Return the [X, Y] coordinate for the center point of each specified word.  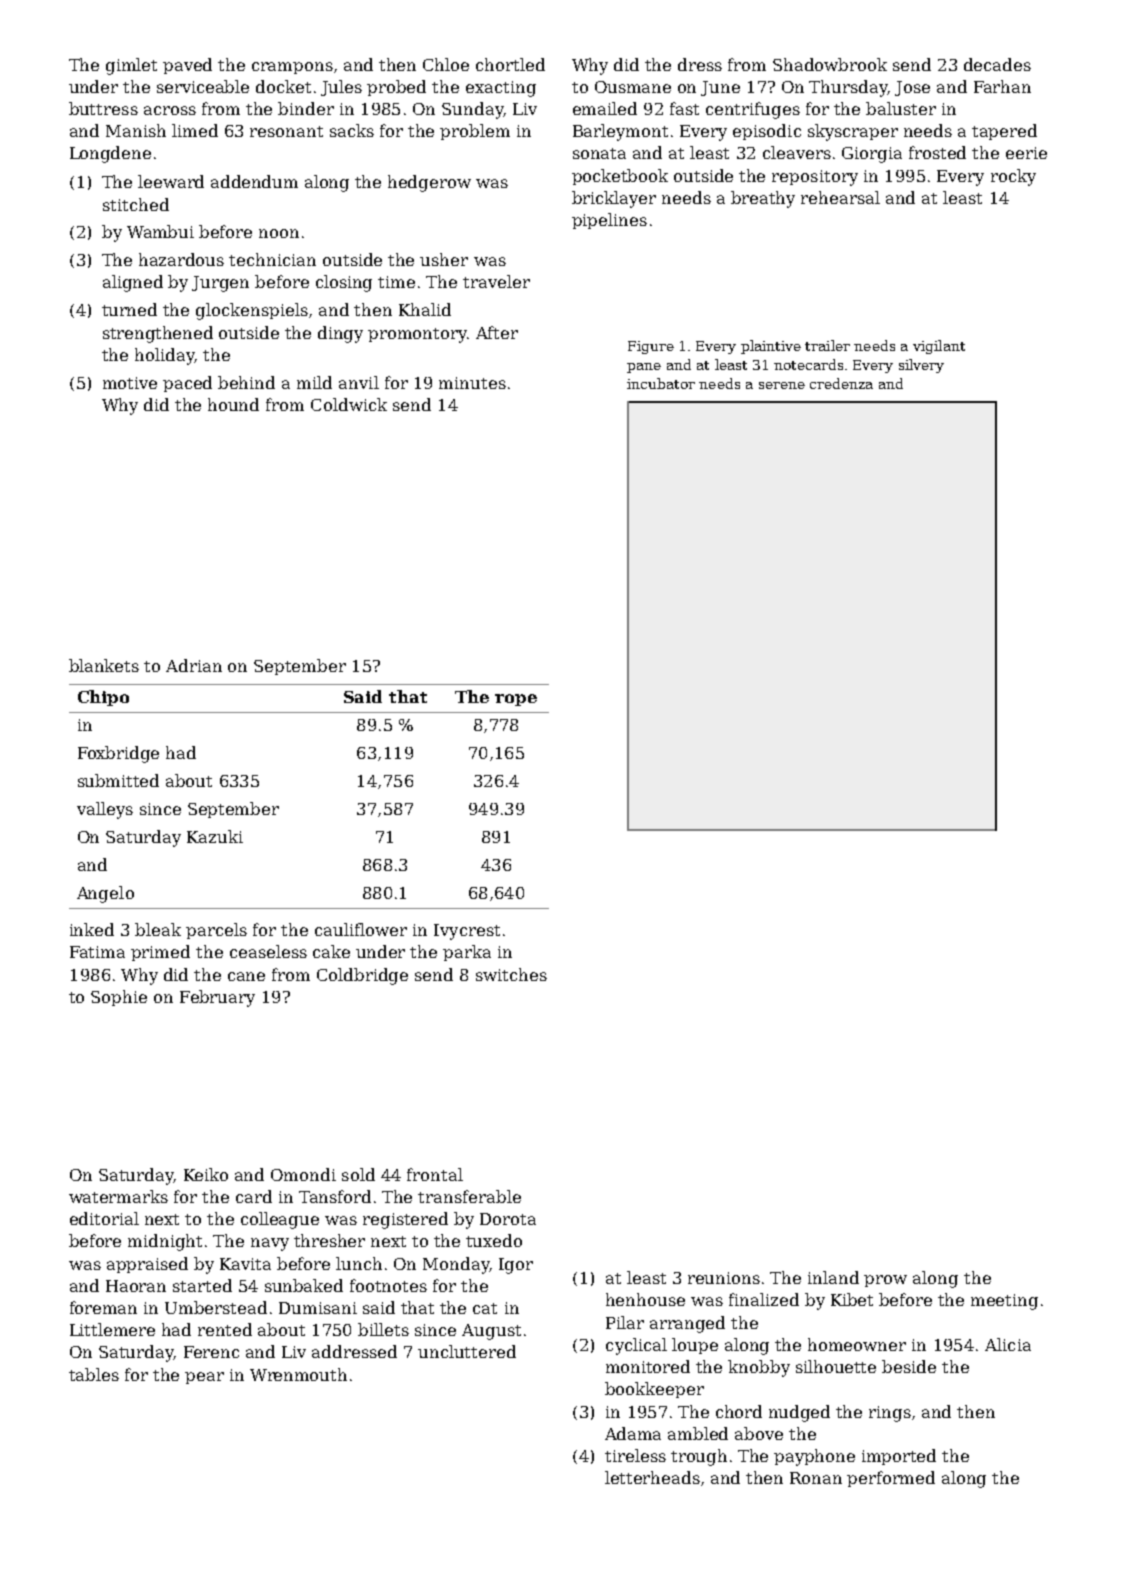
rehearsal [840, 197]
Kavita [245, 1264]
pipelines [609, 221]
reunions [724, 1278]
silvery [921, 366]
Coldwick [349, 404]
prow [885, 1281]
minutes [472, 383]
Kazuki [215, 836]
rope [516, 700]
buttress [103, 108]
